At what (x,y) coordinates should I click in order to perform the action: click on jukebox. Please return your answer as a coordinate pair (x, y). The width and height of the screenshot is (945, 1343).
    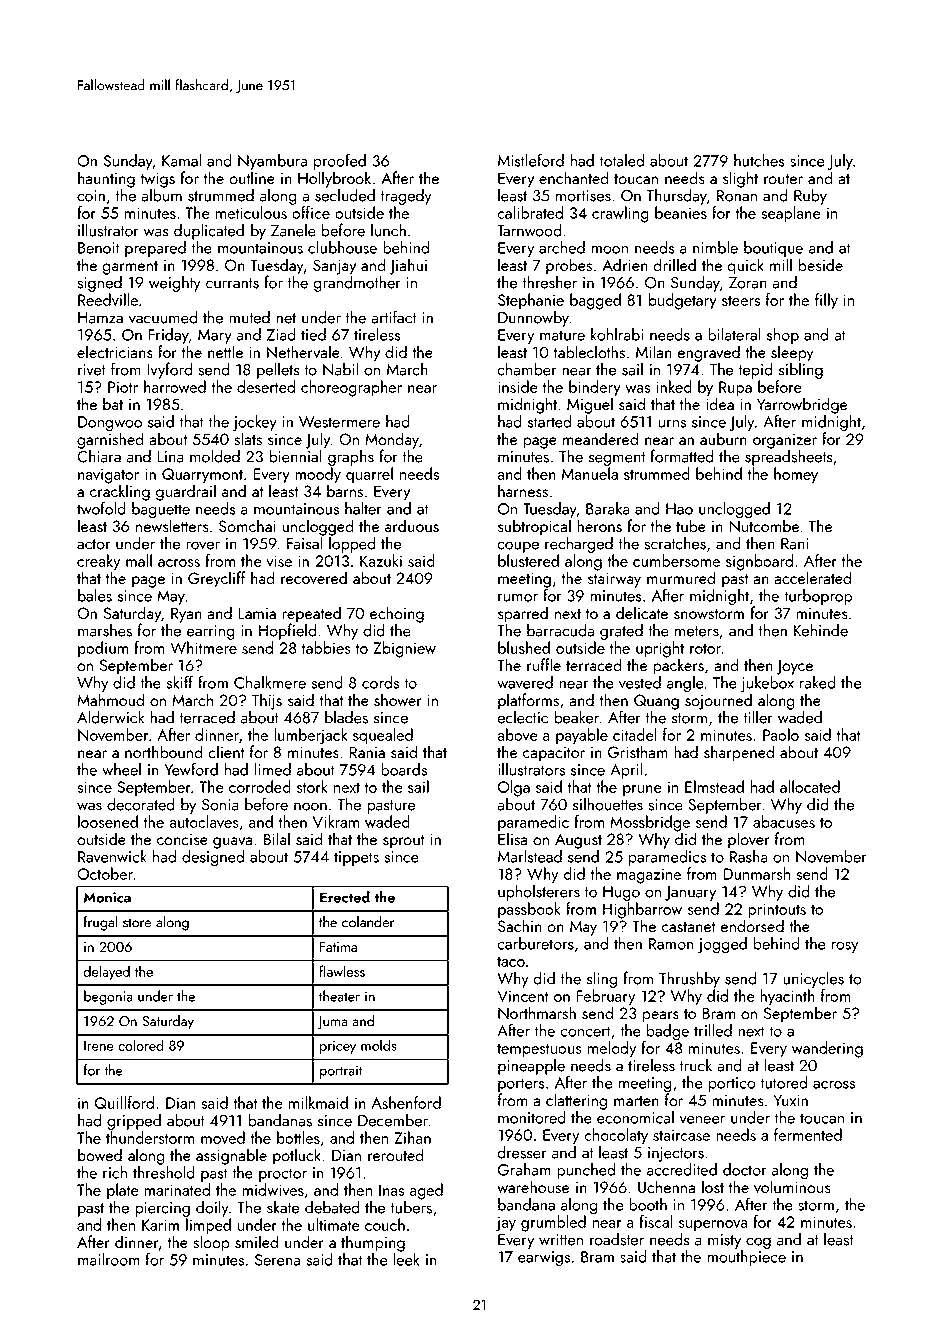
    Looking at the image, I should click on (767, 684).
